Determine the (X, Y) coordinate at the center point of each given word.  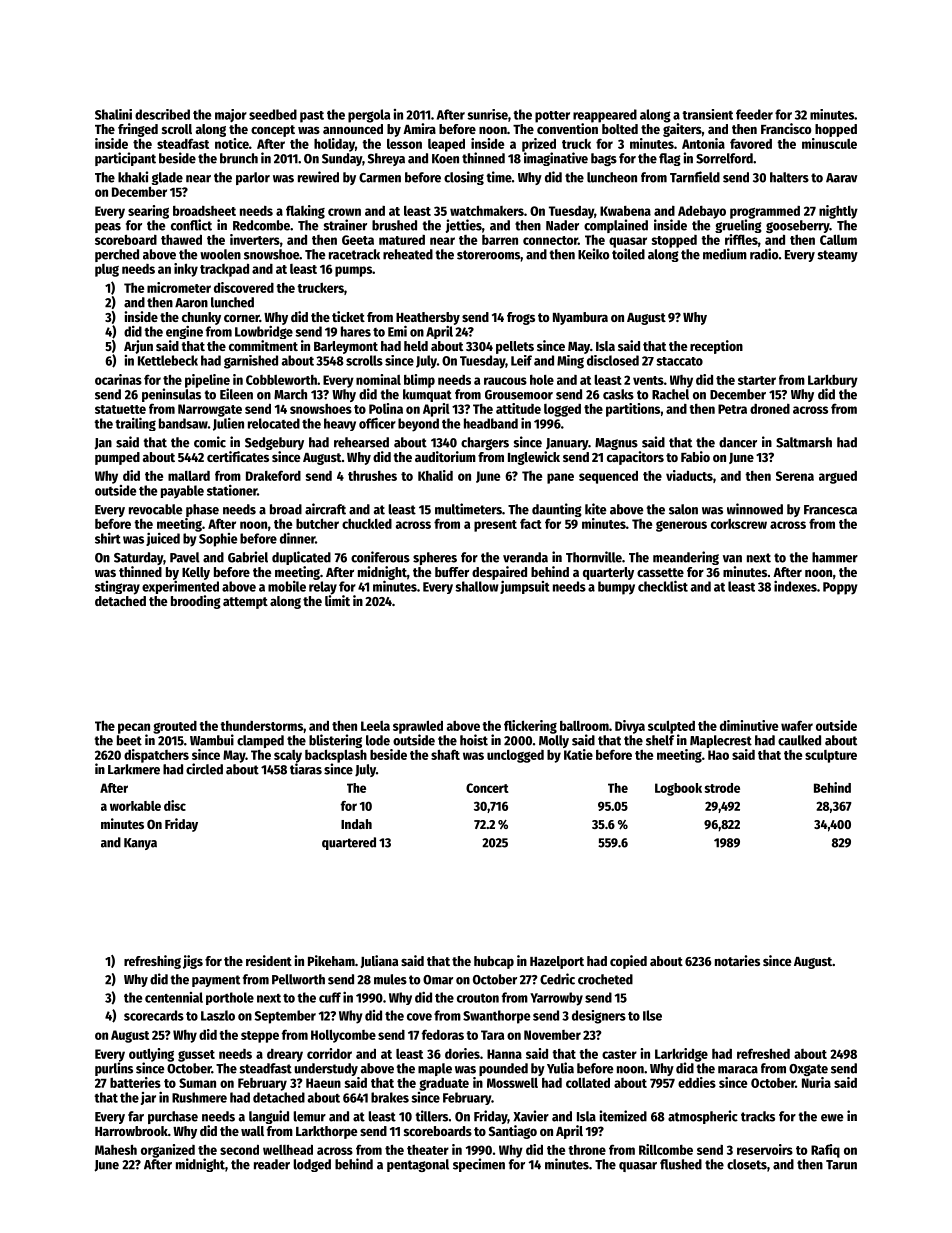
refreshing (152, 962)
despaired (499, 573)
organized (168, 1151)
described (162, 114)
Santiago (513, 1132)
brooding (196, 602)
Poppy (840, 588)
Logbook (678, 789)
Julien (228, 424)
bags (604, 159)
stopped (674, 241)
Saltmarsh (804, 442)
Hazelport (557, 962)
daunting (557, 510)
